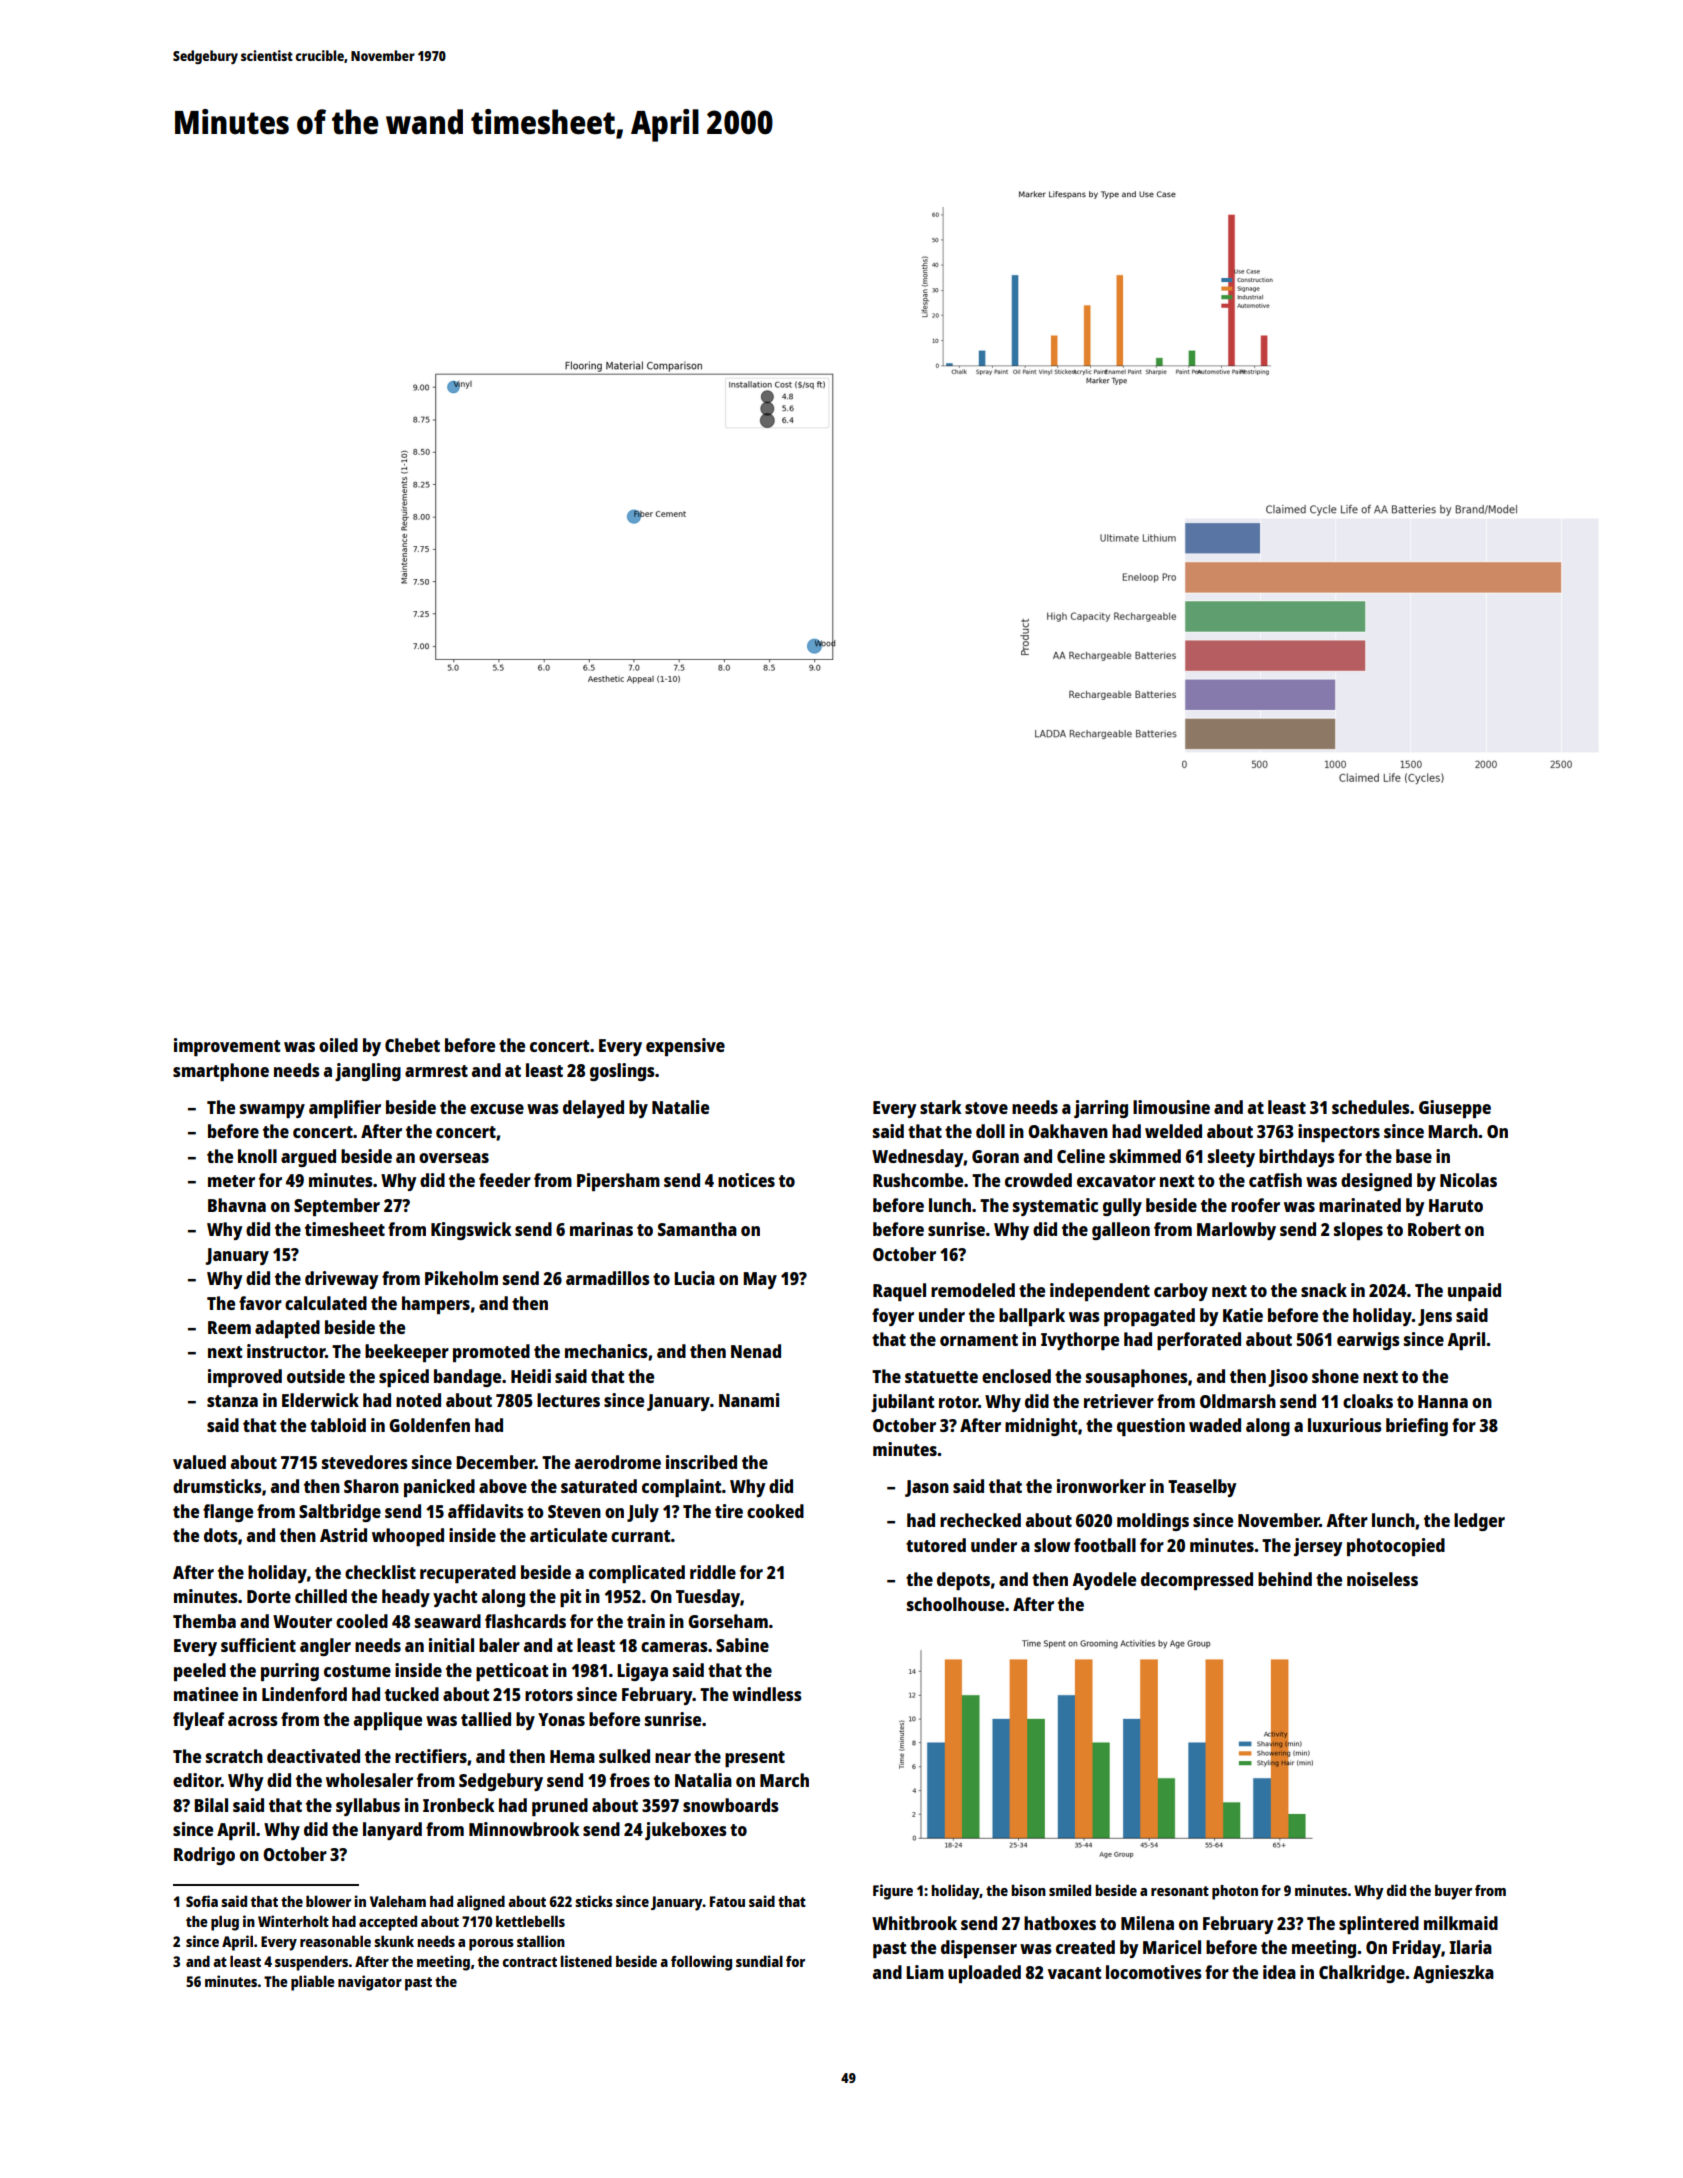 Image resolution: width=1683 pixels, height=2178 pixels. What do you see at coordinates (1285, 1579) in the page?
I see `behind` at bounding box center [1285, 1579].
